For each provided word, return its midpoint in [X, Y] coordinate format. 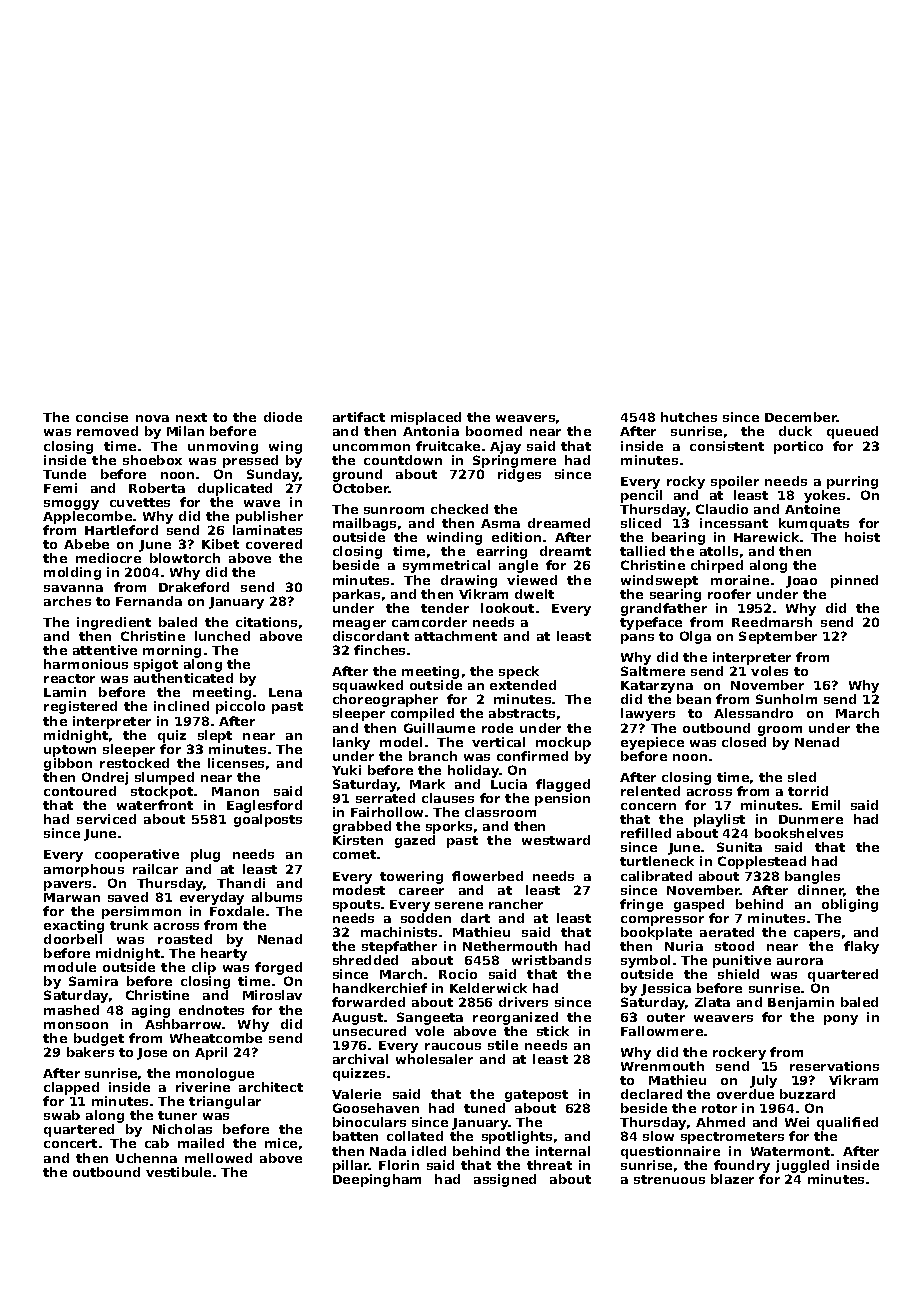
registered [80, 707]
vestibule [178, 1172]
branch [433, 756]
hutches [689, 417]
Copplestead [762, 862]
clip [204, 968]
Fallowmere [662, 1031]
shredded [365, 960]
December [801, 417]
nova [152, 418]
